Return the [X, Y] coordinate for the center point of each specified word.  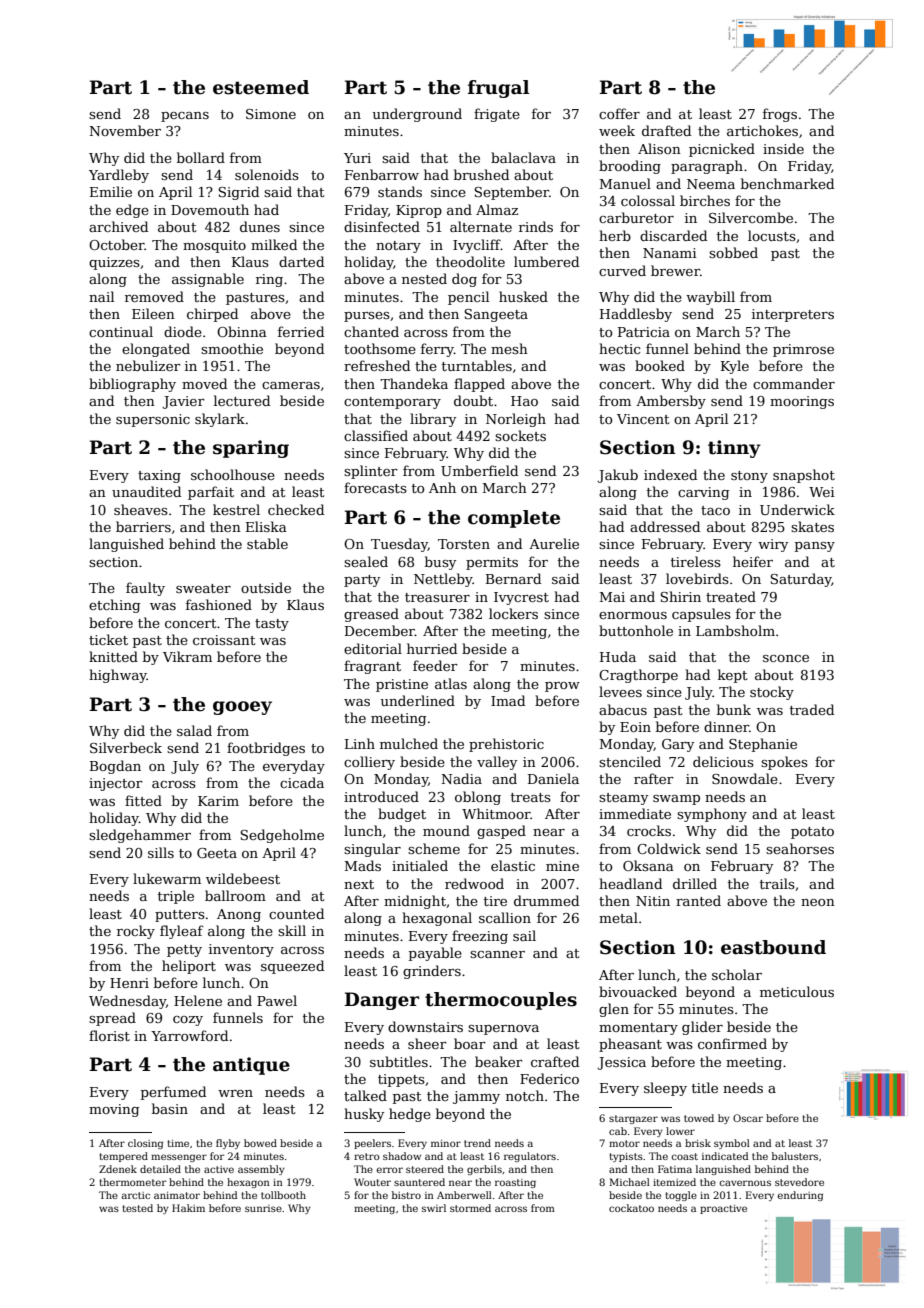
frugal [498, 89]
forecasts [375, 487]
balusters [795, 1156]
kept [733, 676]
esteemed [261, 87]
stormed [470, 1208]
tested [137, 1208]
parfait [211, 493]
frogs [780, 115]
